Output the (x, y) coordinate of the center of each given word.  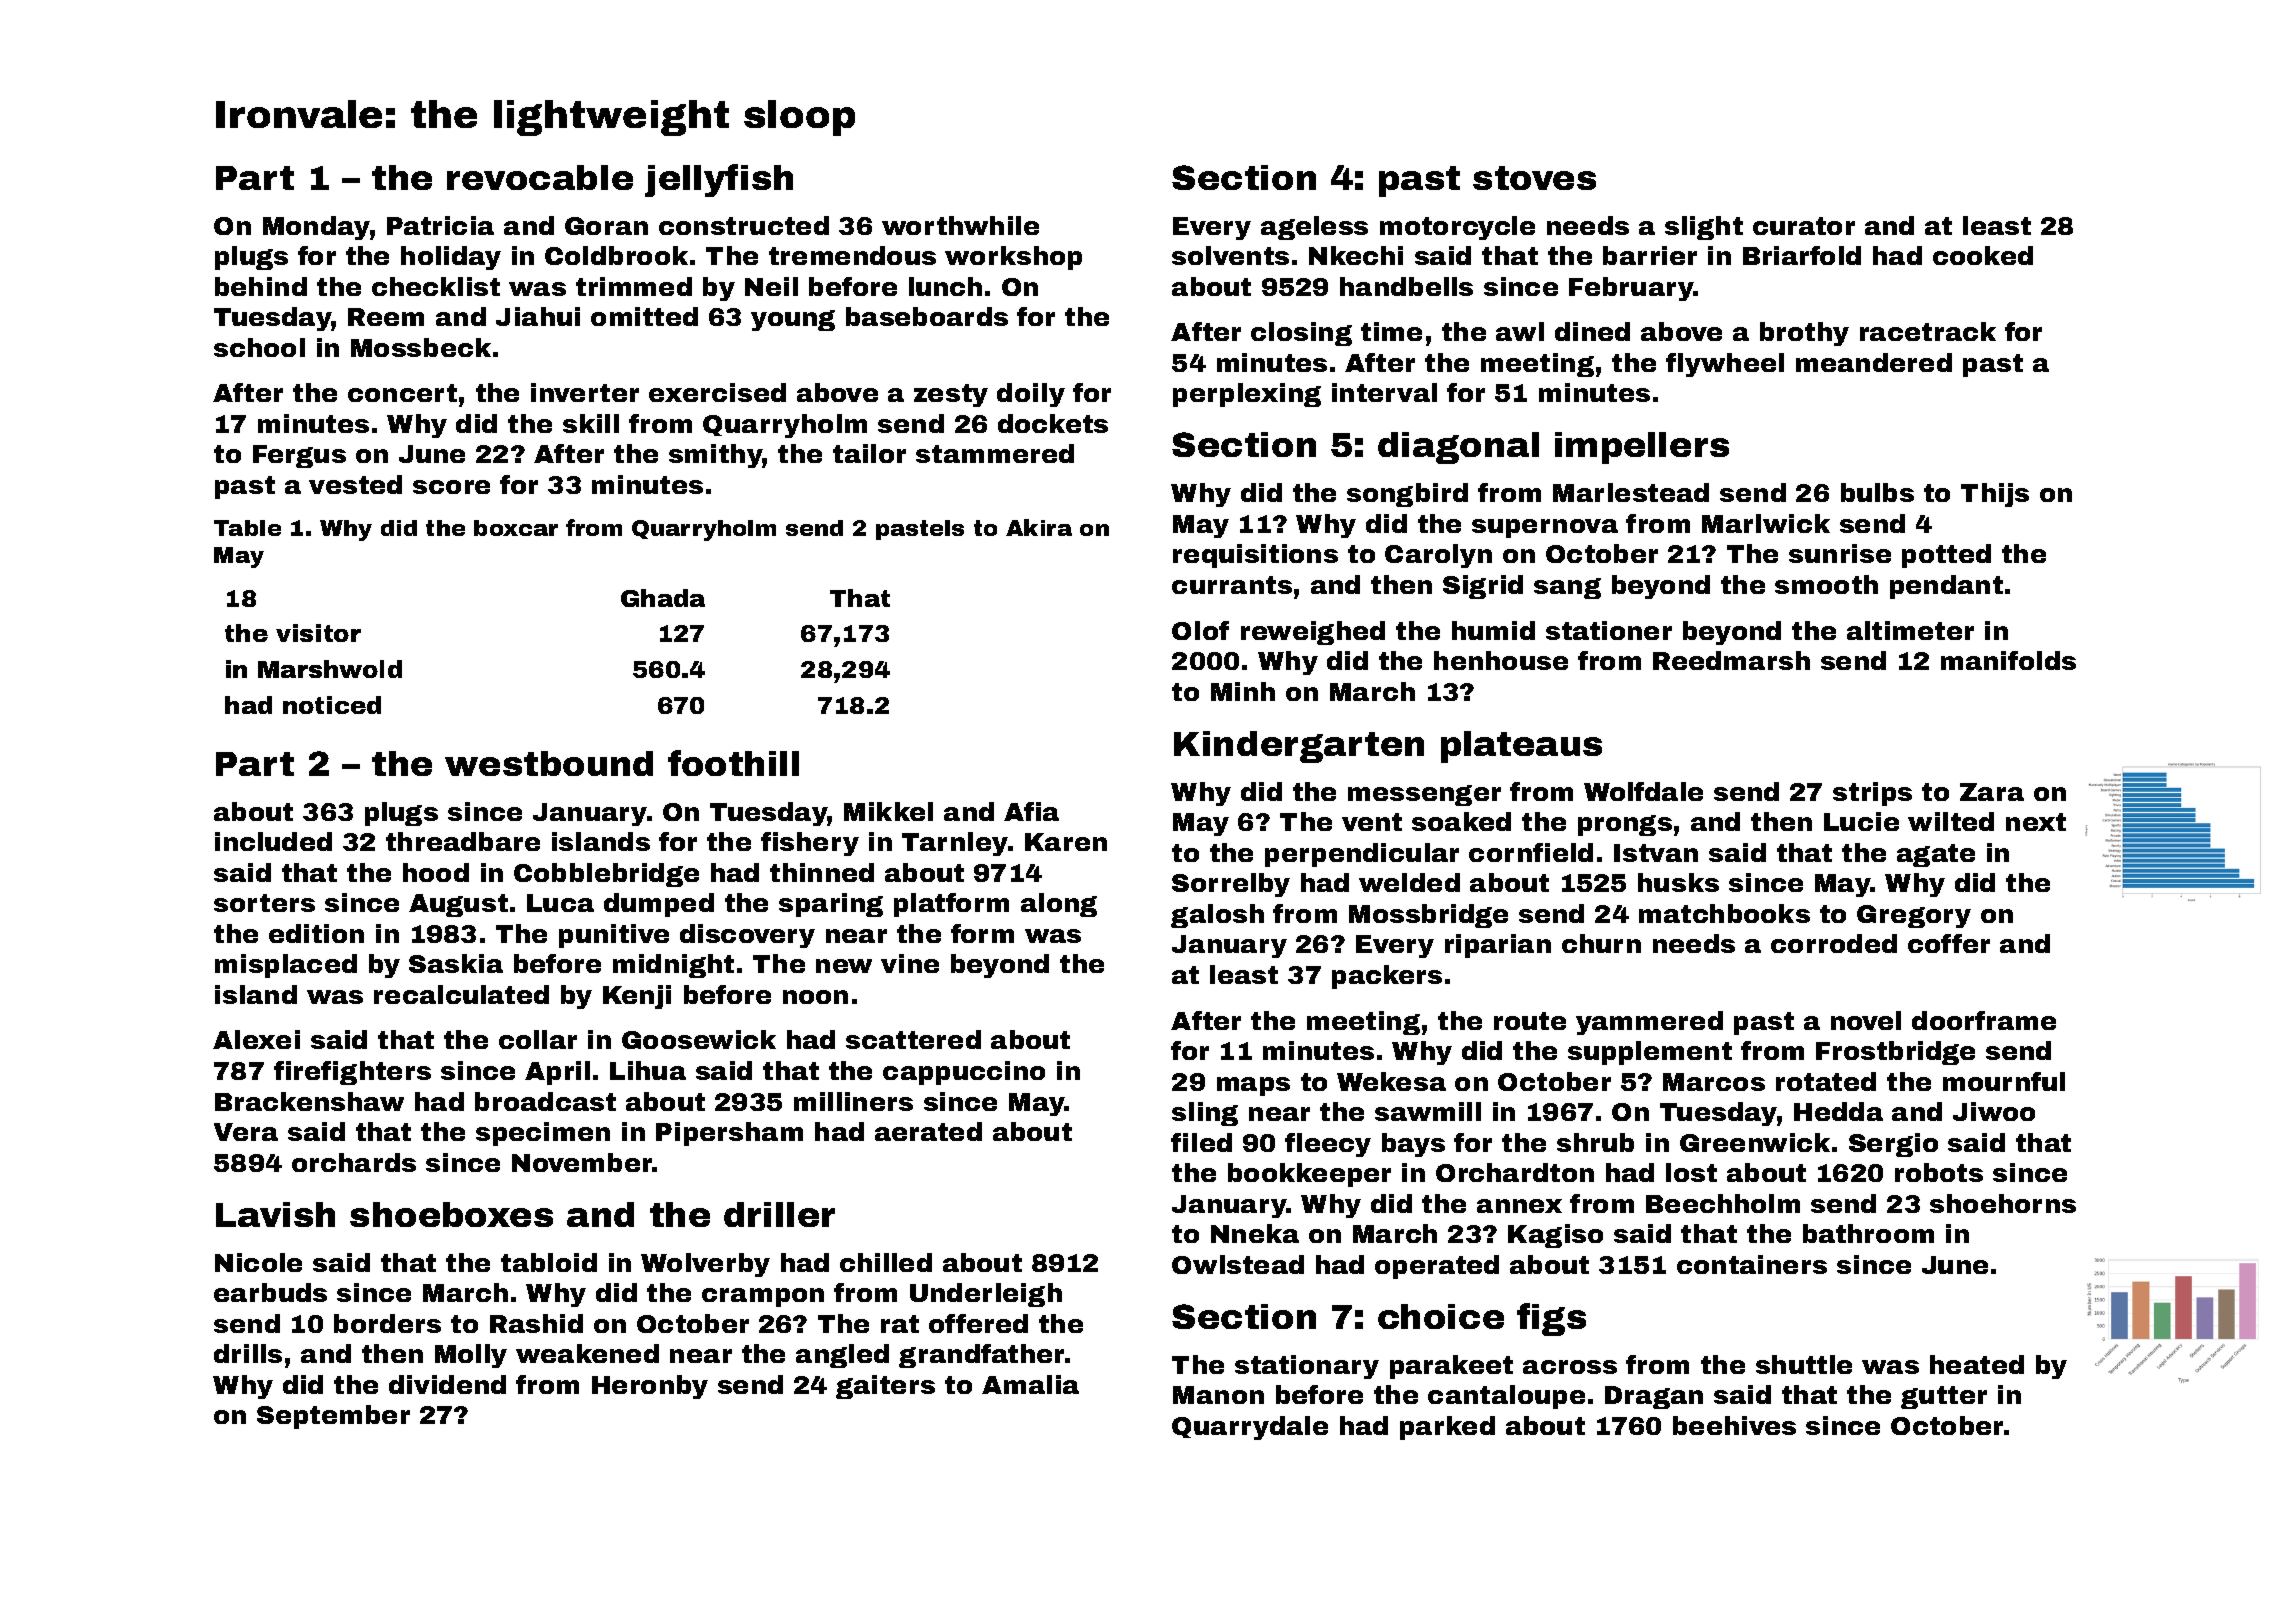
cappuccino (964, 1073)
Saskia (456, 963)
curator (1804, 226)
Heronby (650, 1387)
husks (1678, 882)
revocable (540, 177)
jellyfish (719, 180)
